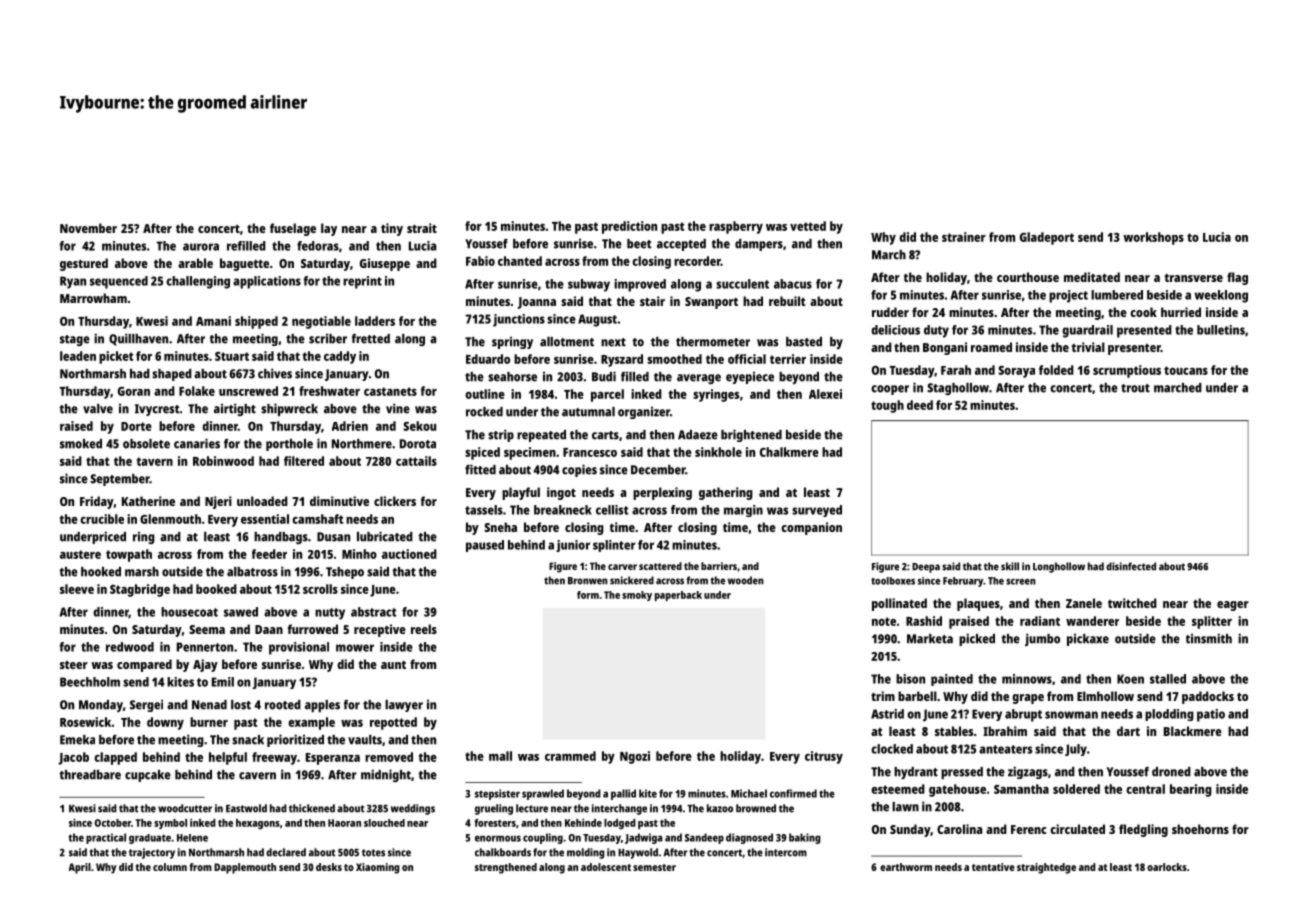  What do you see at coordinates (129, 555) in the screenshot?
I see `towpath` at bounding box center [129, 555].
